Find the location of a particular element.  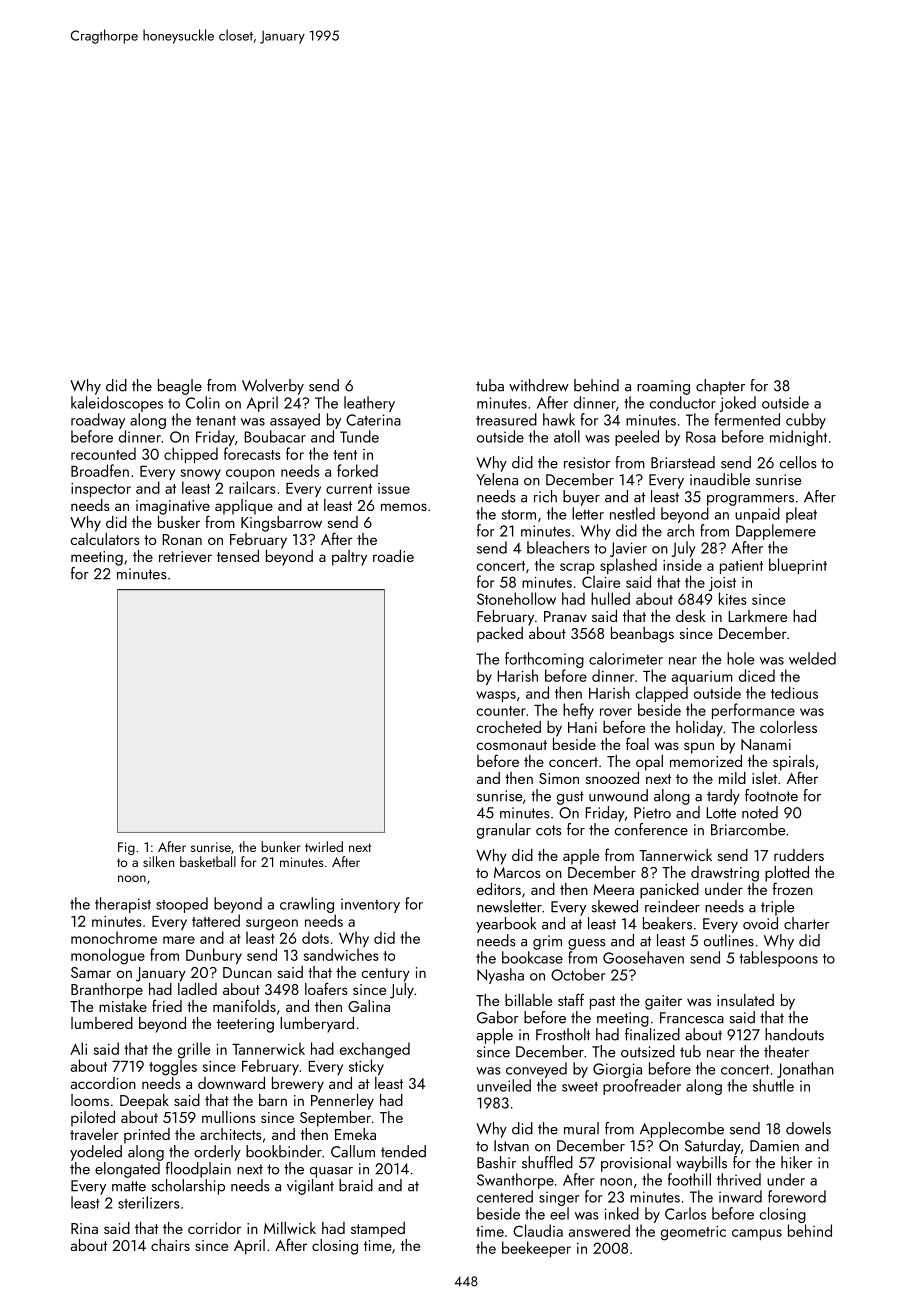

reindeer is located at coordinates (672, 906).
